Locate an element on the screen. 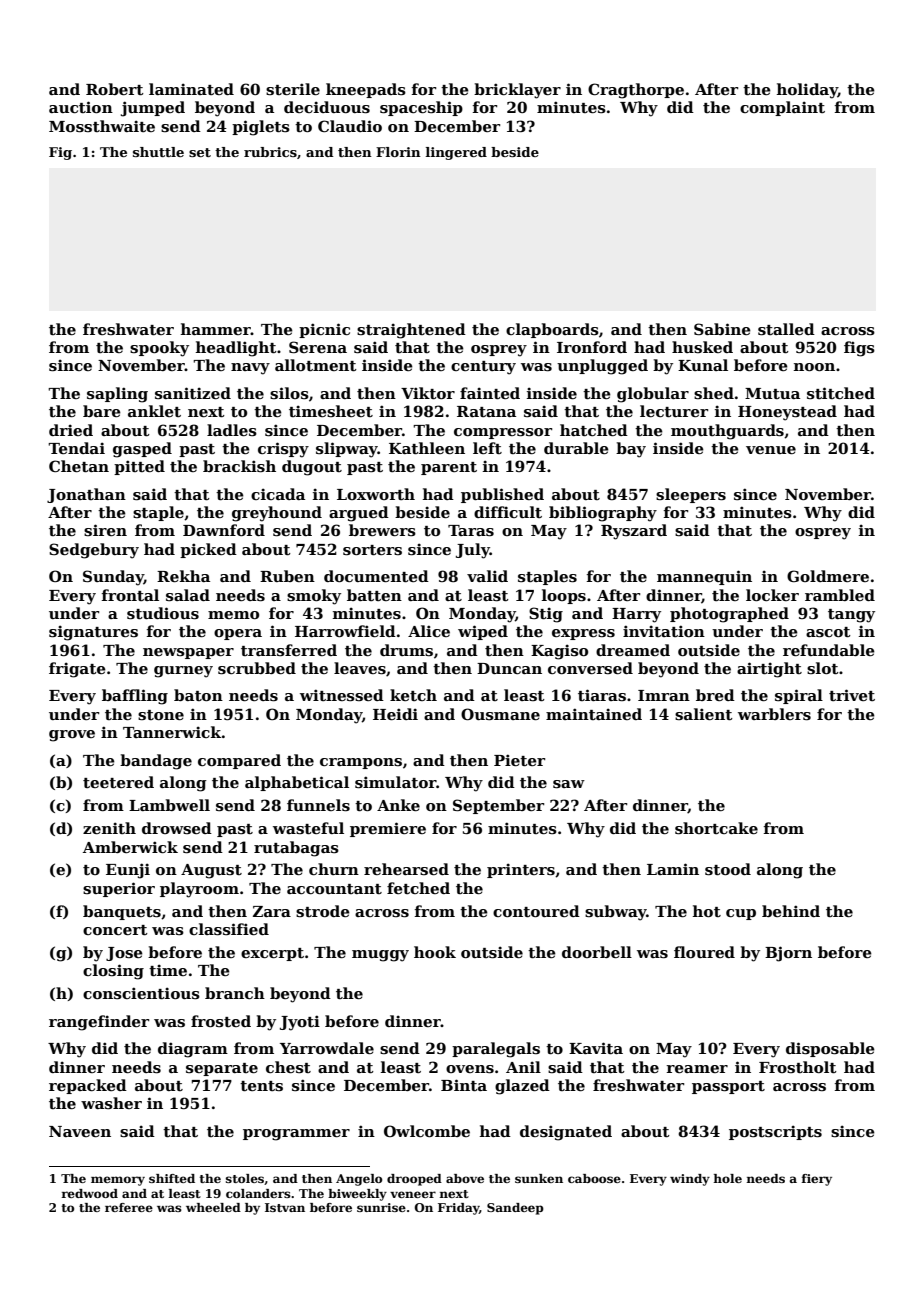  picked is located at coordinates (208, 550).
